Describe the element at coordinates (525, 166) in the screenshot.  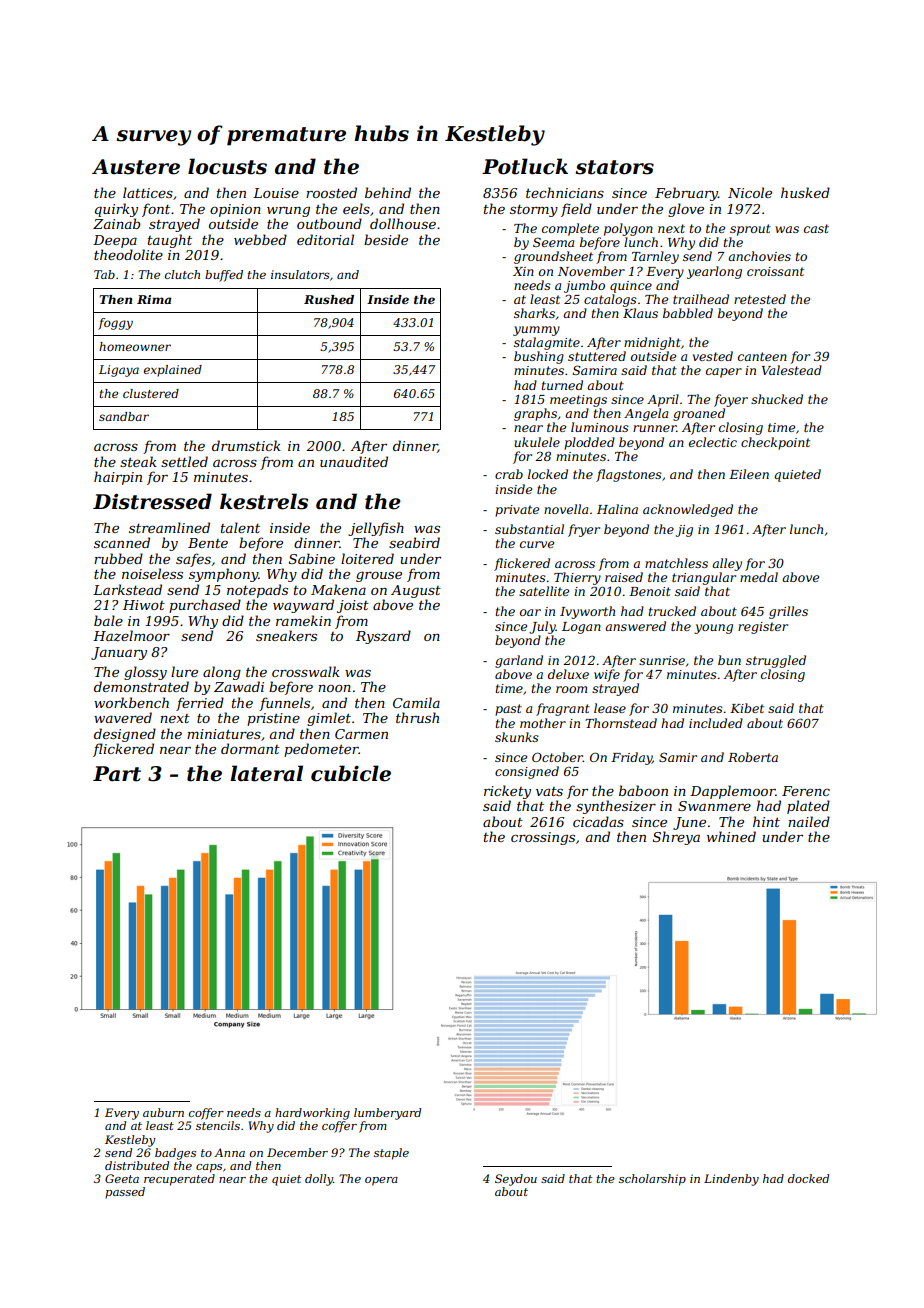
I see `Potluck` at that location.
